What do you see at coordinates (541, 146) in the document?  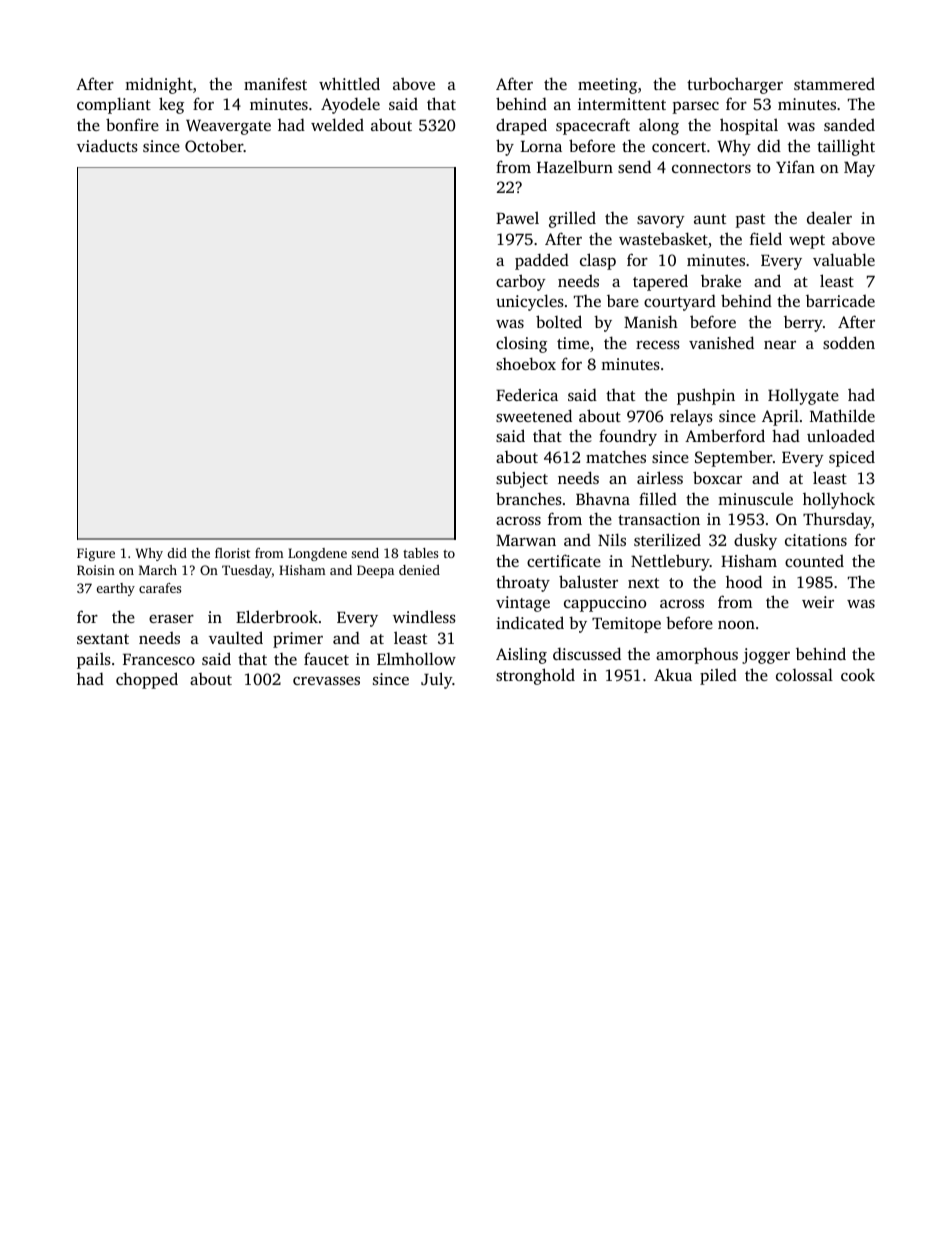 I see `Lorna` at bounding box center [541, 146].
